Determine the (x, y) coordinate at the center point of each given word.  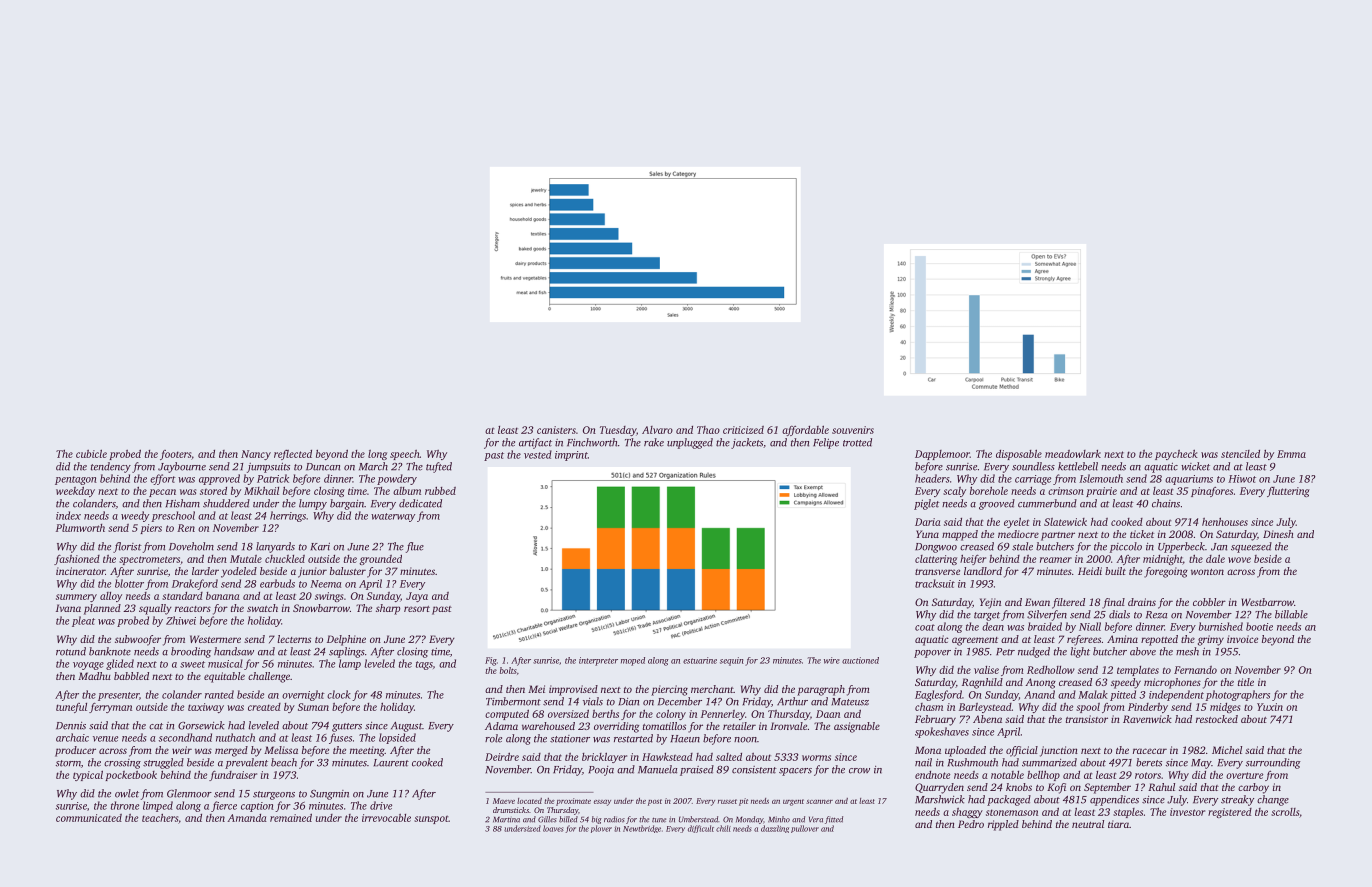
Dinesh (1278, 534)
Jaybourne (182, 467)
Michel (1227, 750)
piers (151, 529)
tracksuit (935, 583)
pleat (83, 621)
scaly (954, 492)
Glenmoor (189, 793)
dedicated (420, 503)
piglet (927, 504)
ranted (219, 694)
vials (593, 701)
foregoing (1166, 572)
